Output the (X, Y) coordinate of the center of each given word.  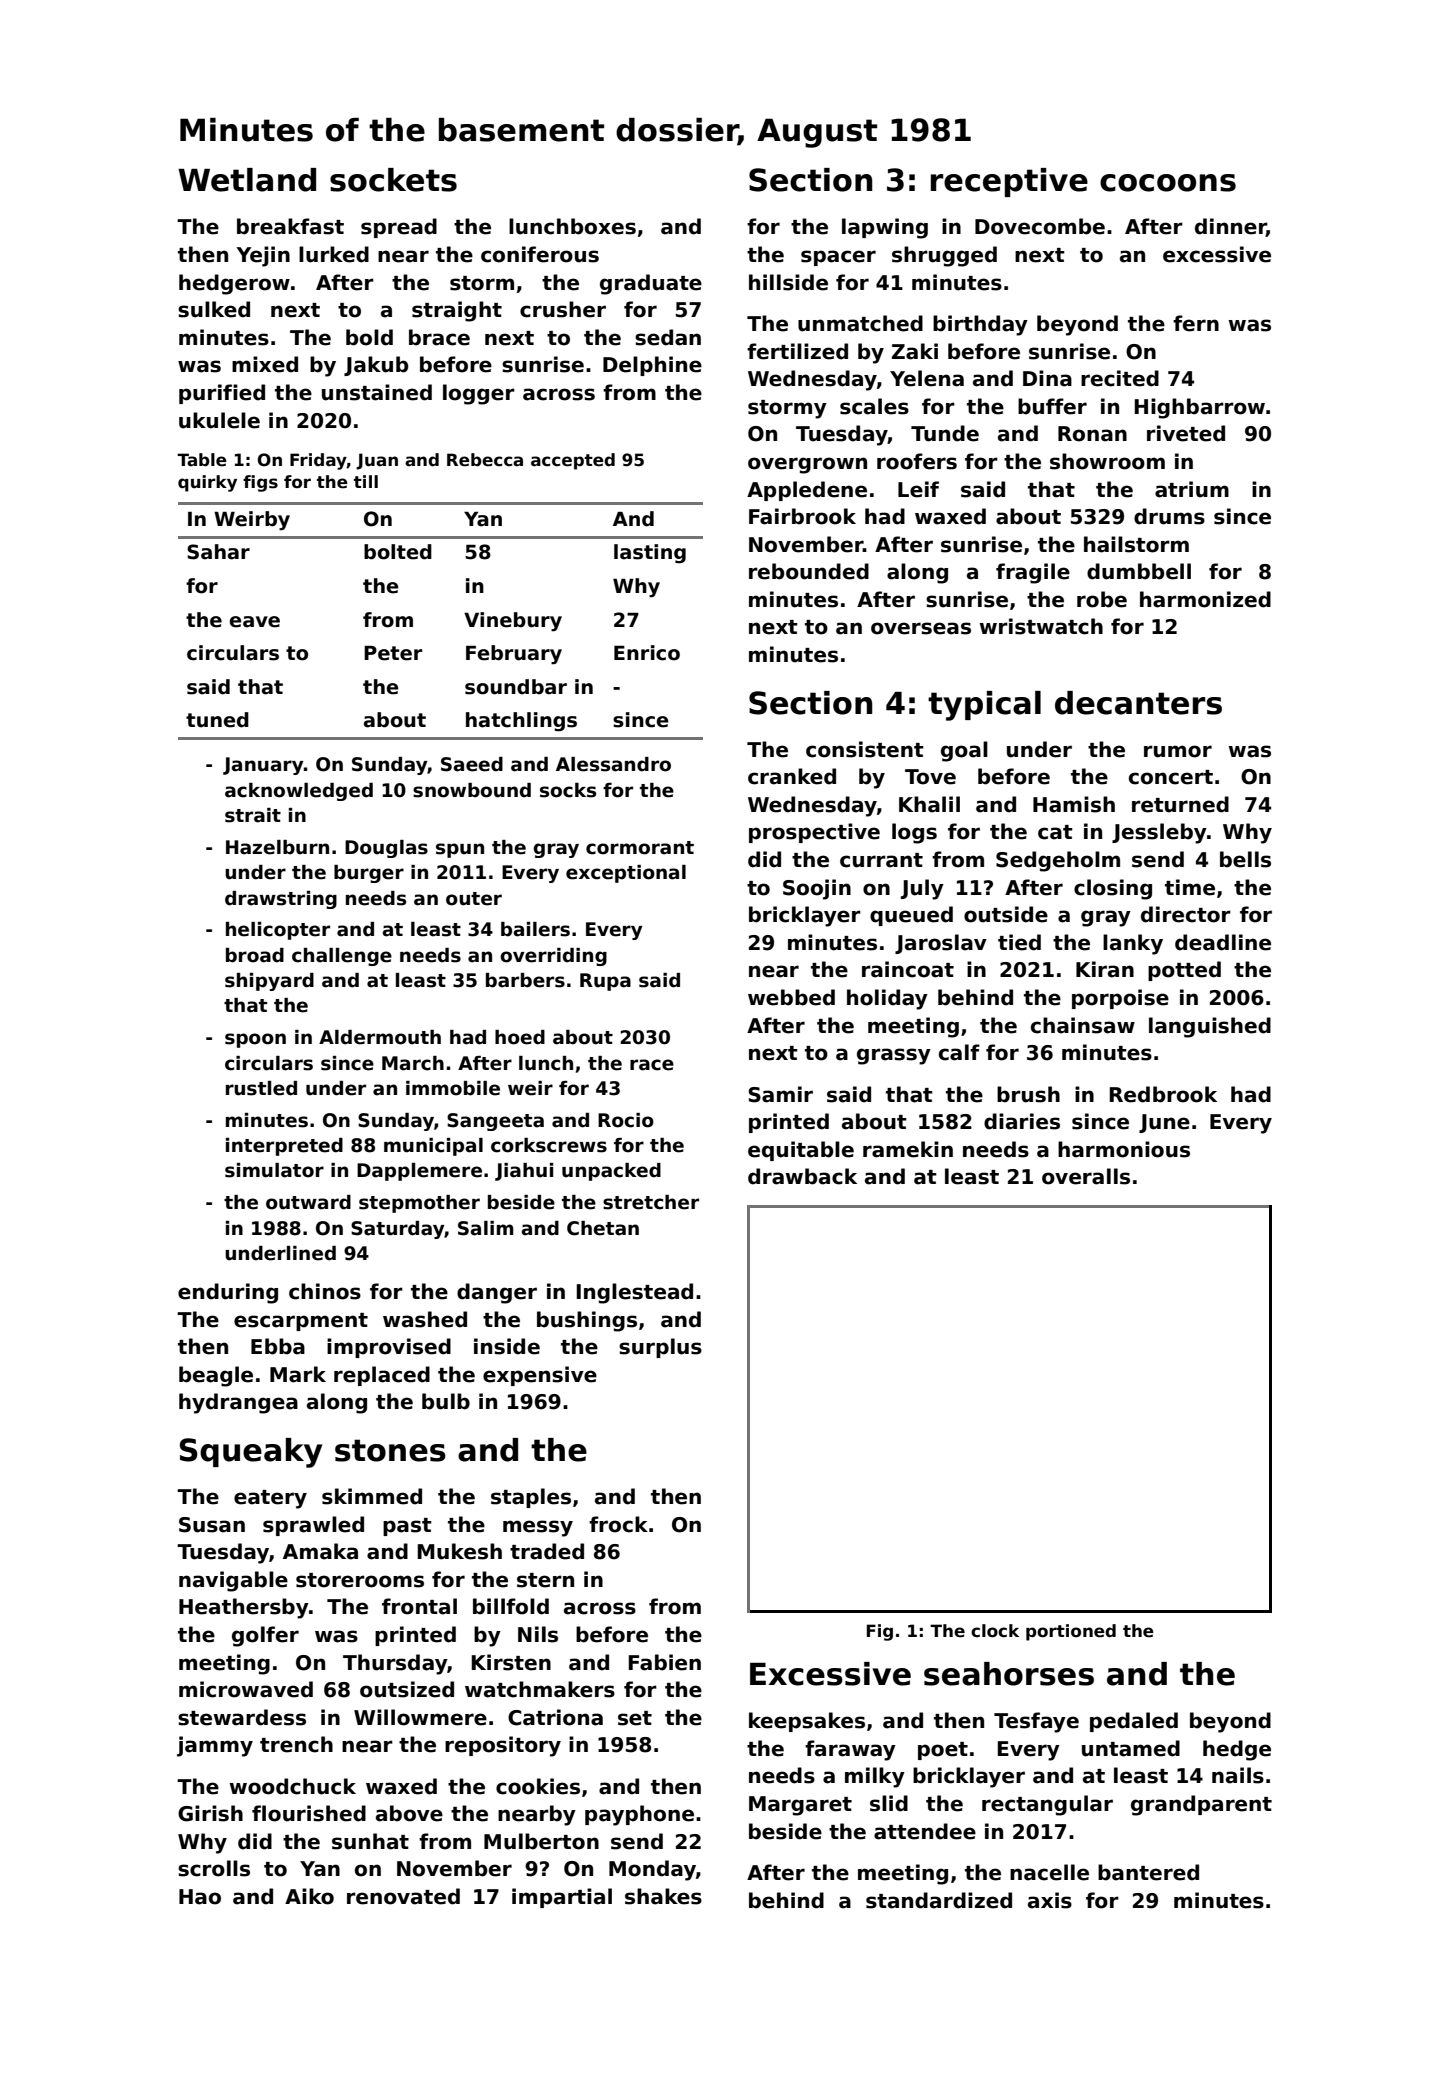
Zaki (915, 351)
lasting (650, 554)
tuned (217, 720)
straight (457, 311)
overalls (1086, 1176)
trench (296, 1744)
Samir (780, 1094)
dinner (1231, 227)
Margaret (800, 1806)
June (1164, 1123)
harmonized (1205, 599)
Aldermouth (380, 1037)
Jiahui (524, 1172)
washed (425, 1319)
